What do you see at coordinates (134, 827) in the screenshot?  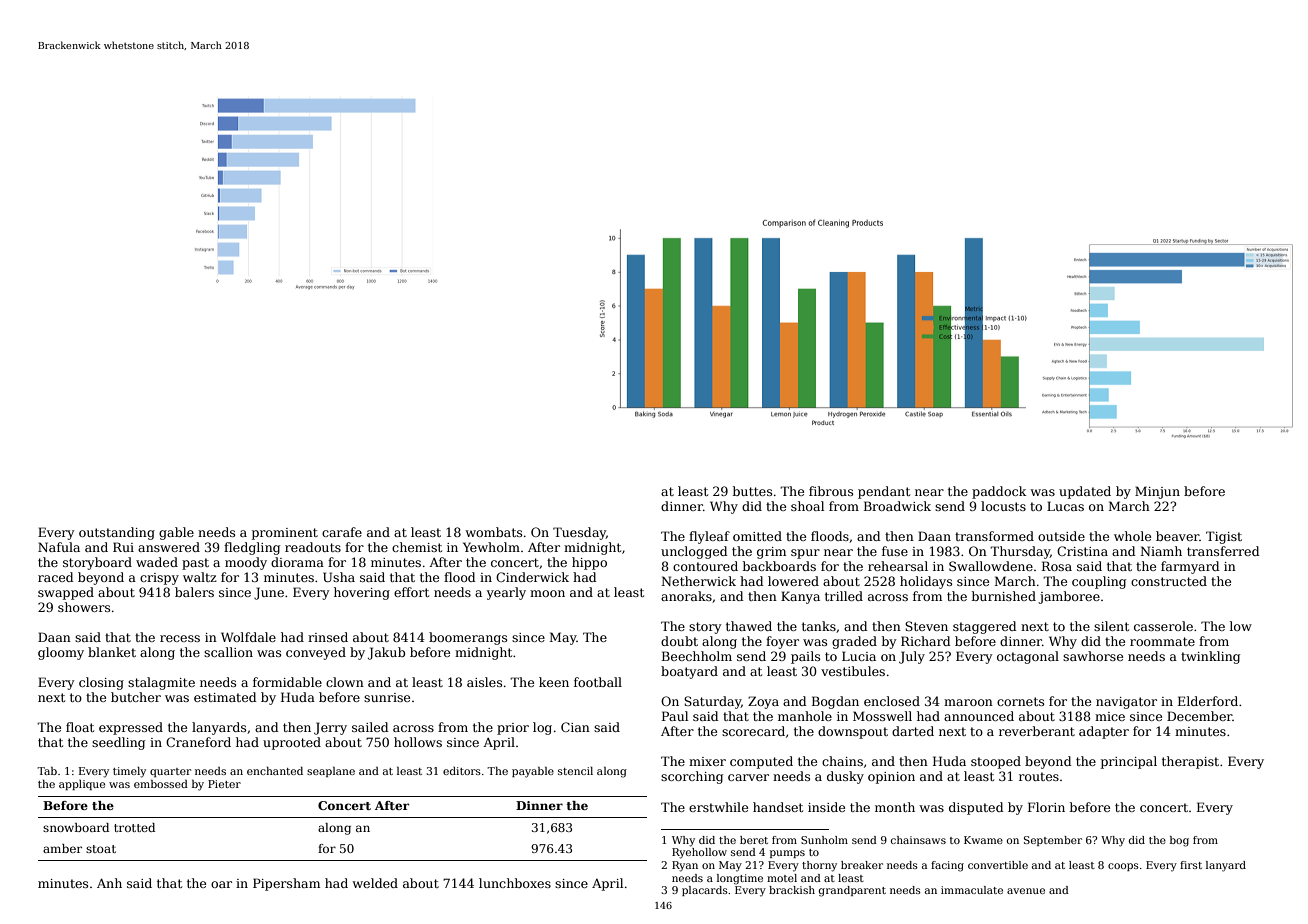 I see `trotted` at bounding box center [134, 827].
